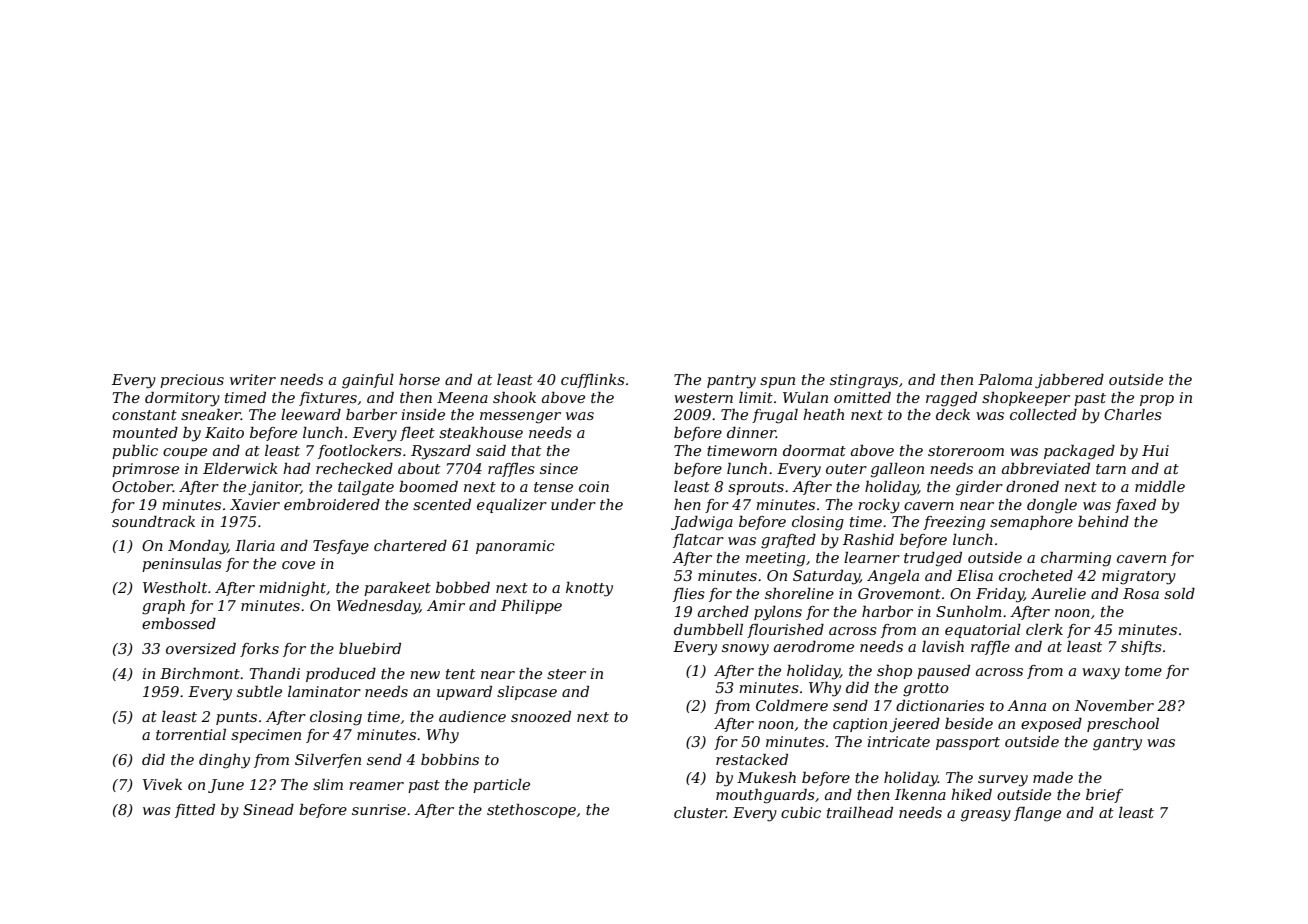  I want to click on paused, so click(943, 672).
